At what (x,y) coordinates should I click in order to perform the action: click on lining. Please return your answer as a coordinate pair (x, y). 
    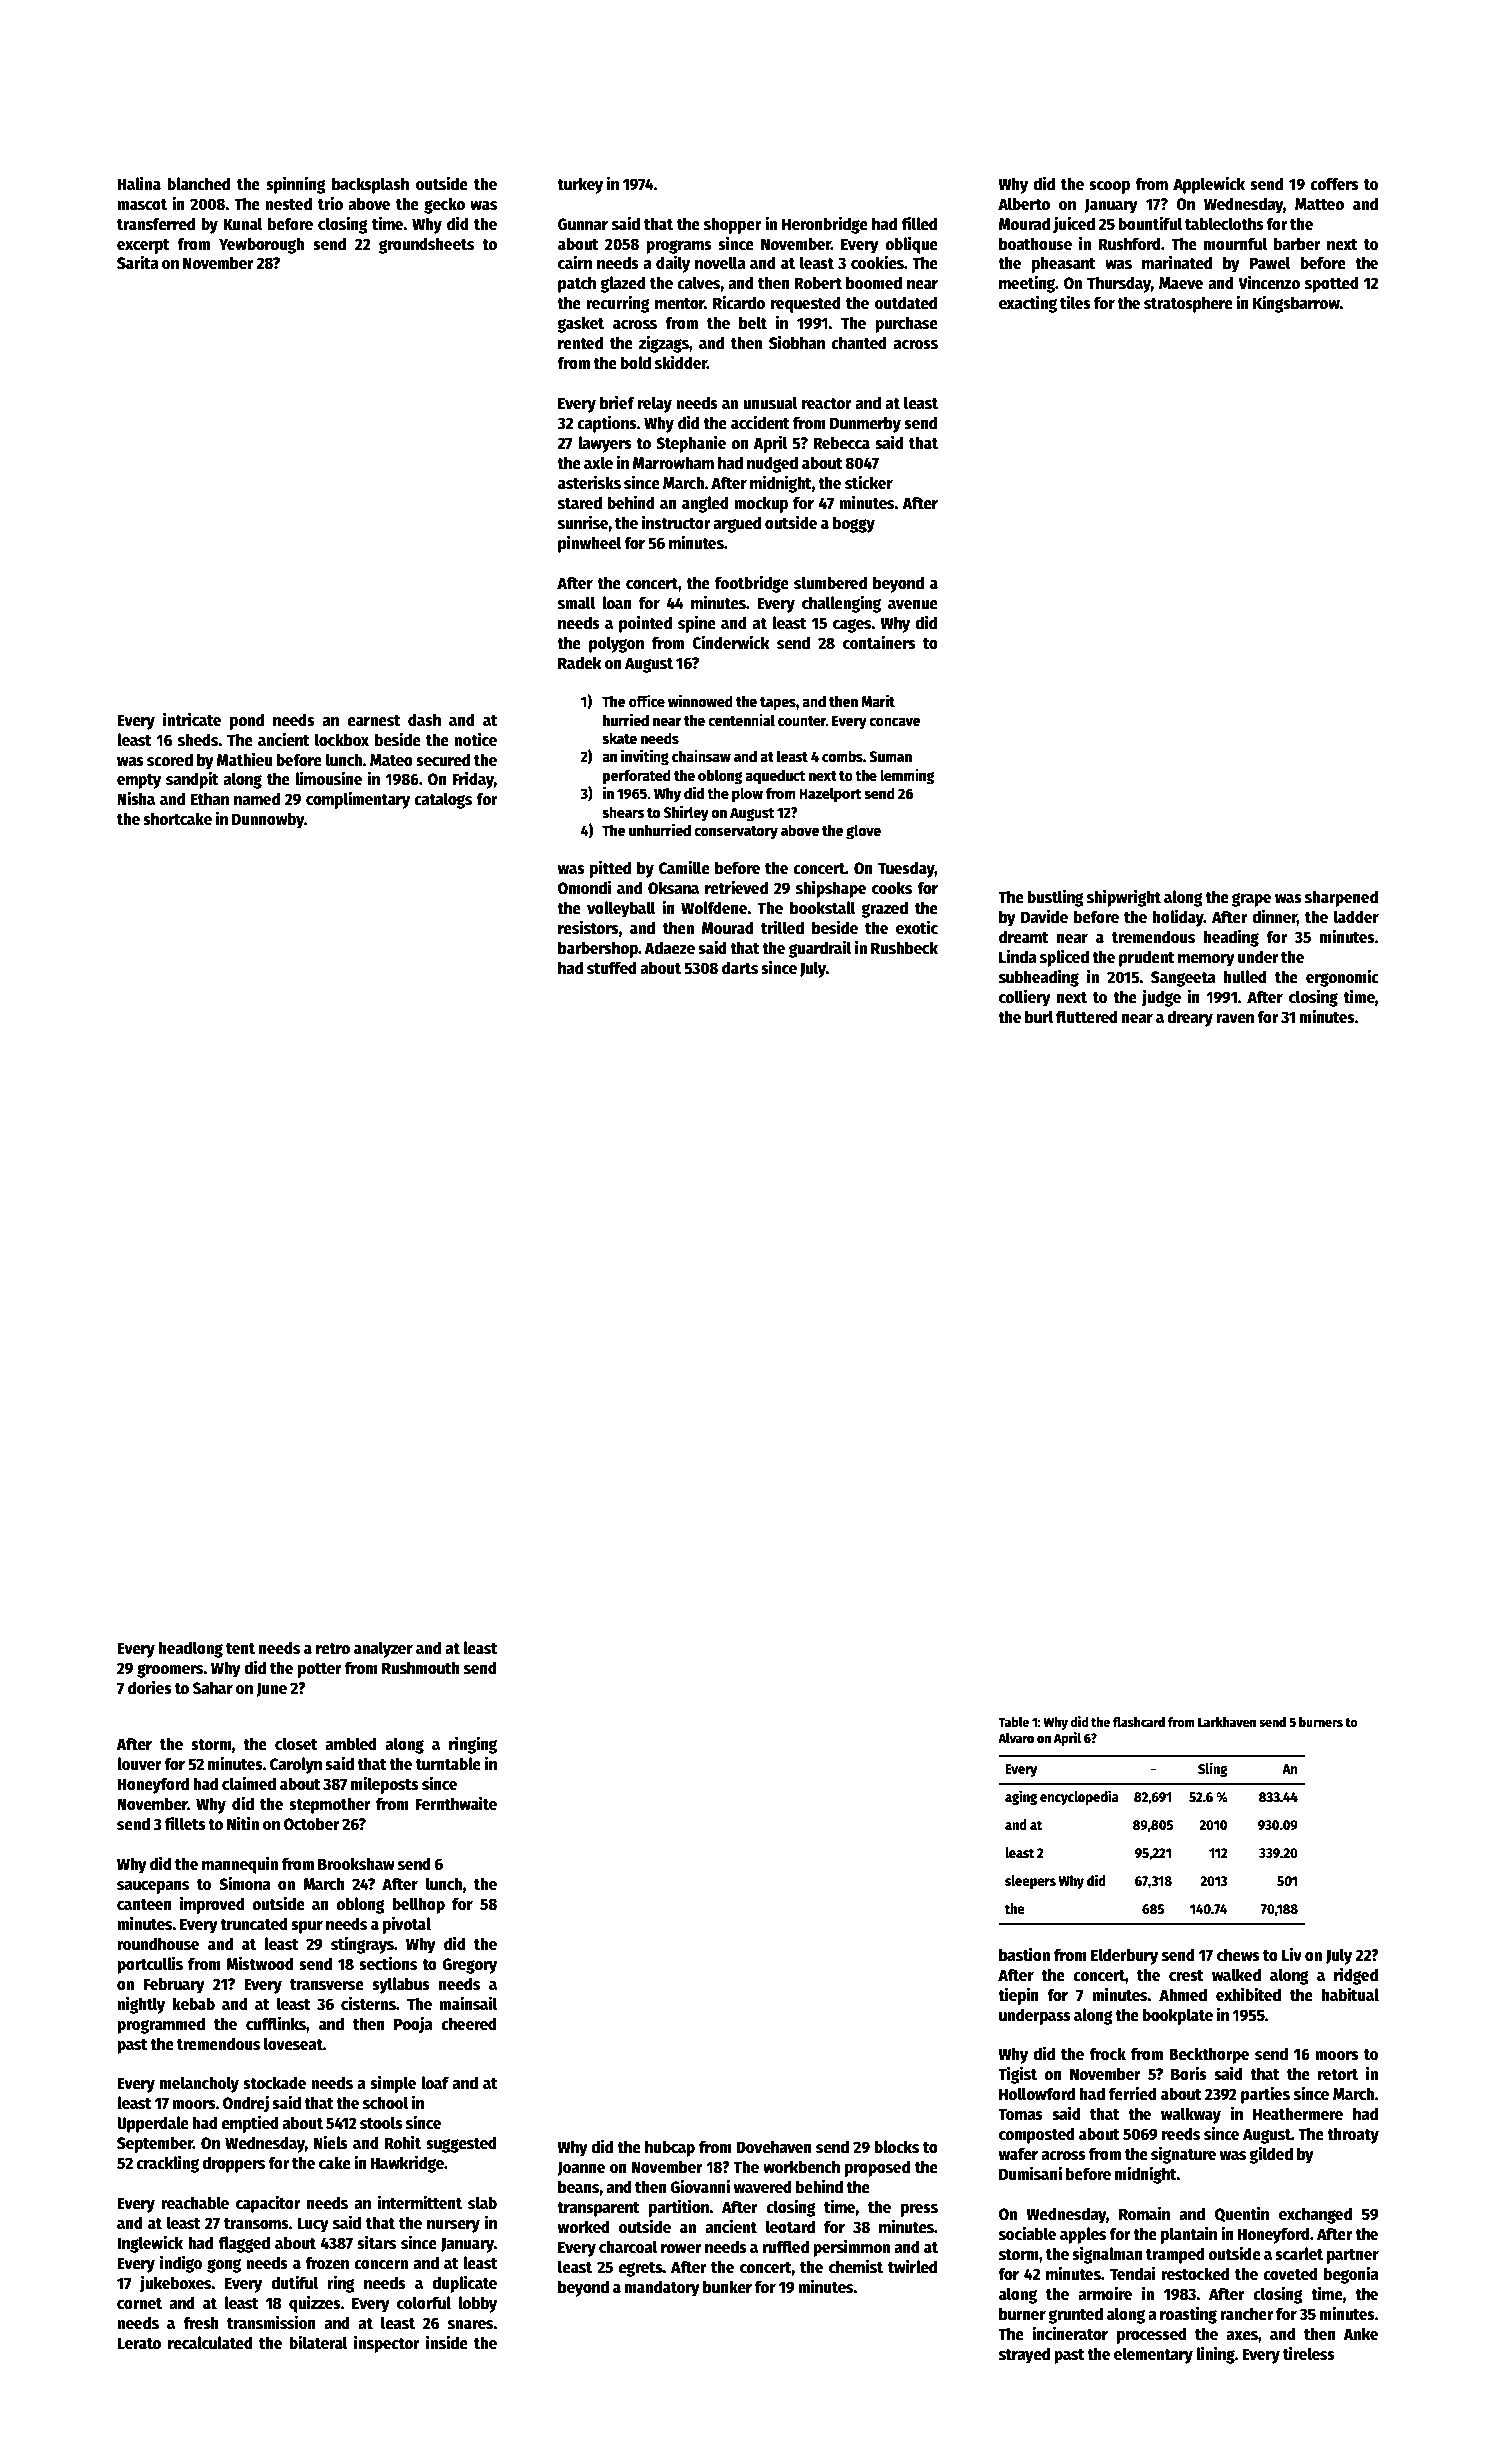
    Looking at the image, I should click on (1215, 2355).
